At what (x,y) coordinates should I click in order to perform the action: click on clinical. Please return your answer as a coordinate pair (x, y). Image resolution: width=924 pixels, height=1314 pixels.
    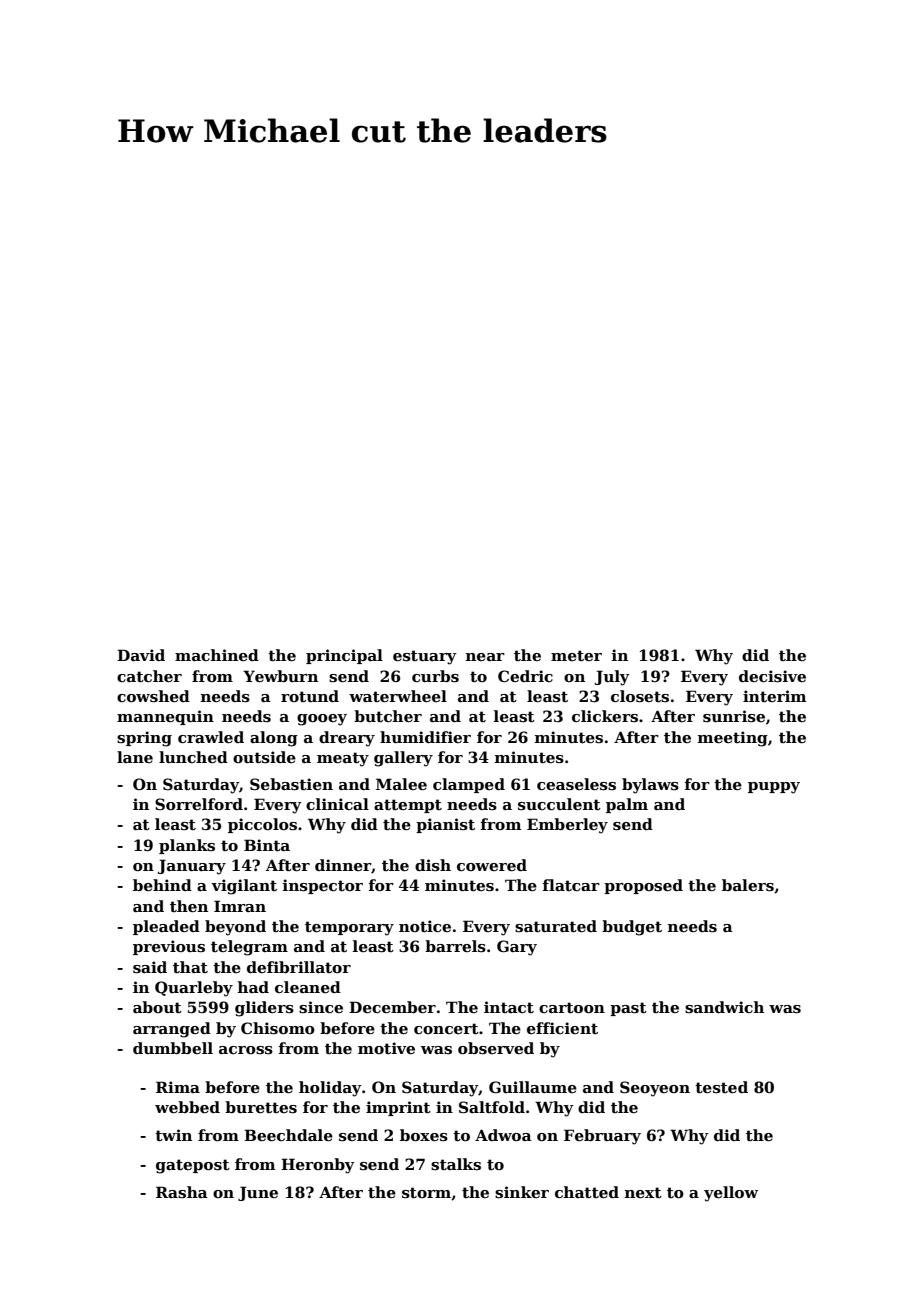
    Looking at the image, I should click on (337, 804).
